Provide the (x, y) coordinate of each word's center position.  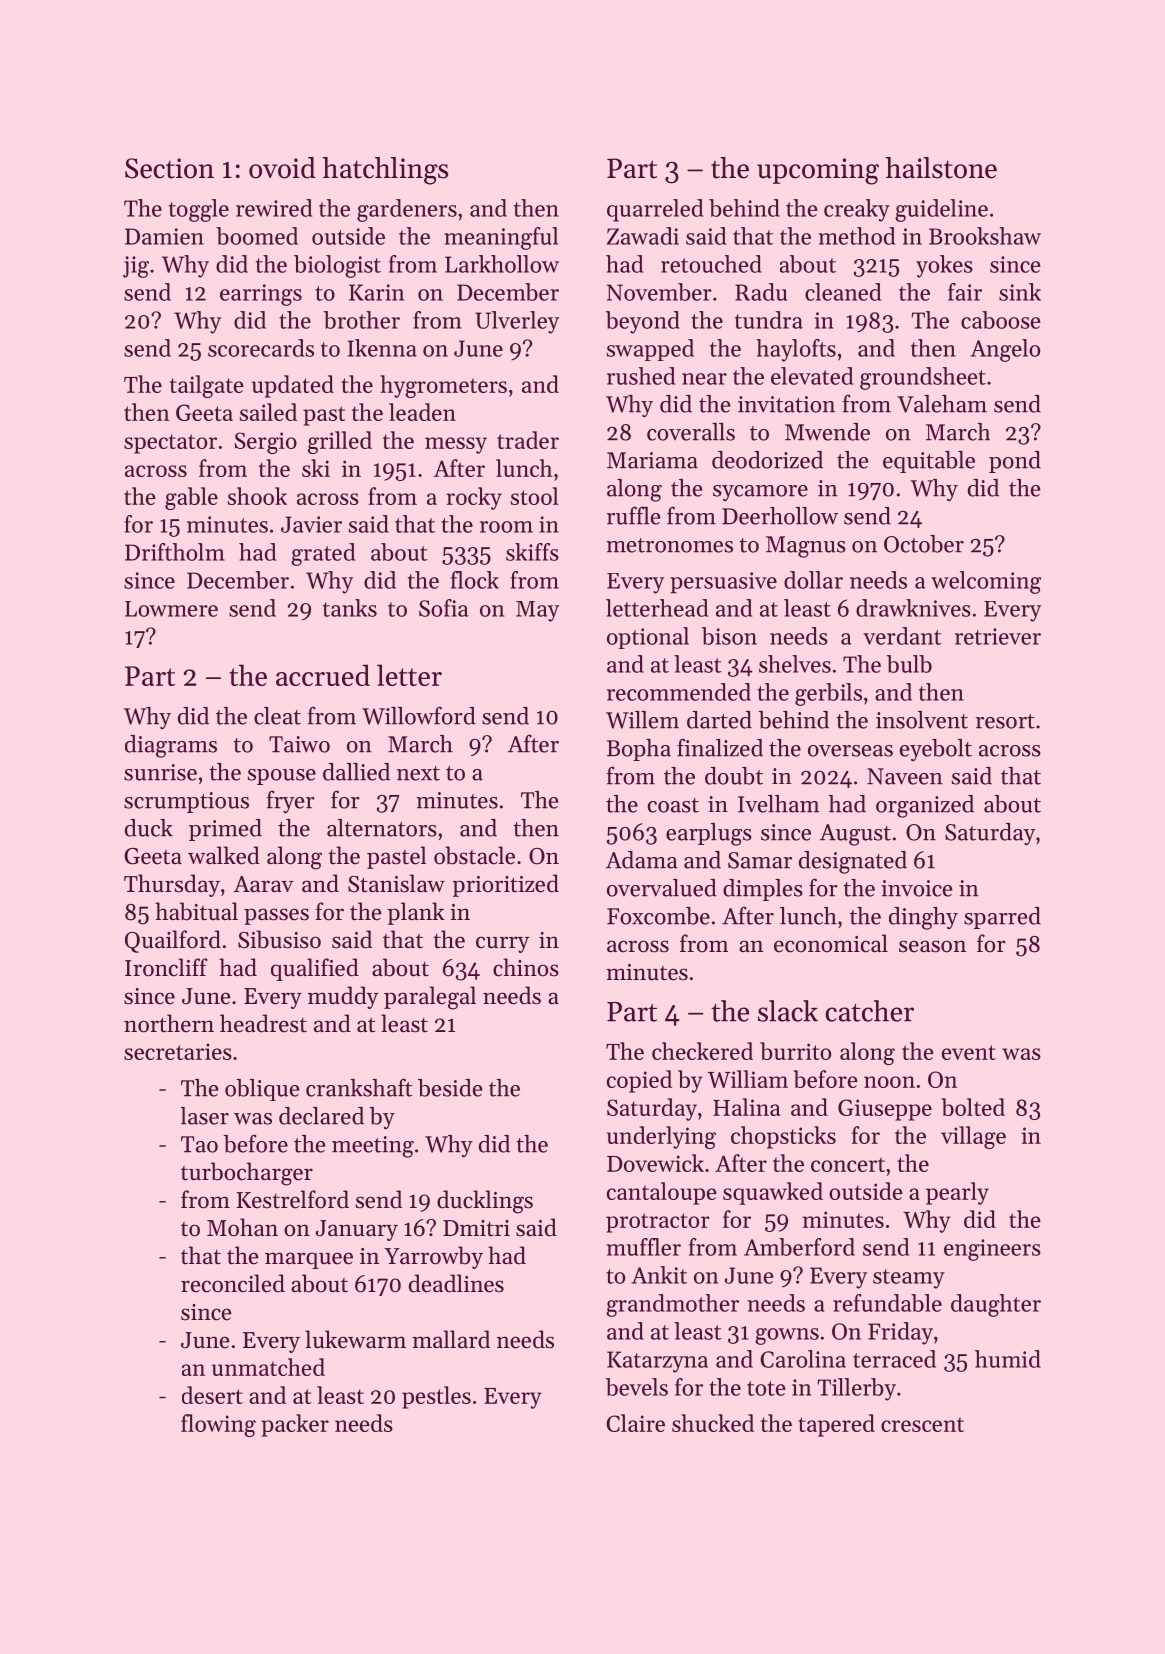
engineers (992, 1250)
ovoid (282, 168)
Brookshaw (985, 236)
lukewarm (355, 1339)
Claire (636, 1423)
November (659, 292)
